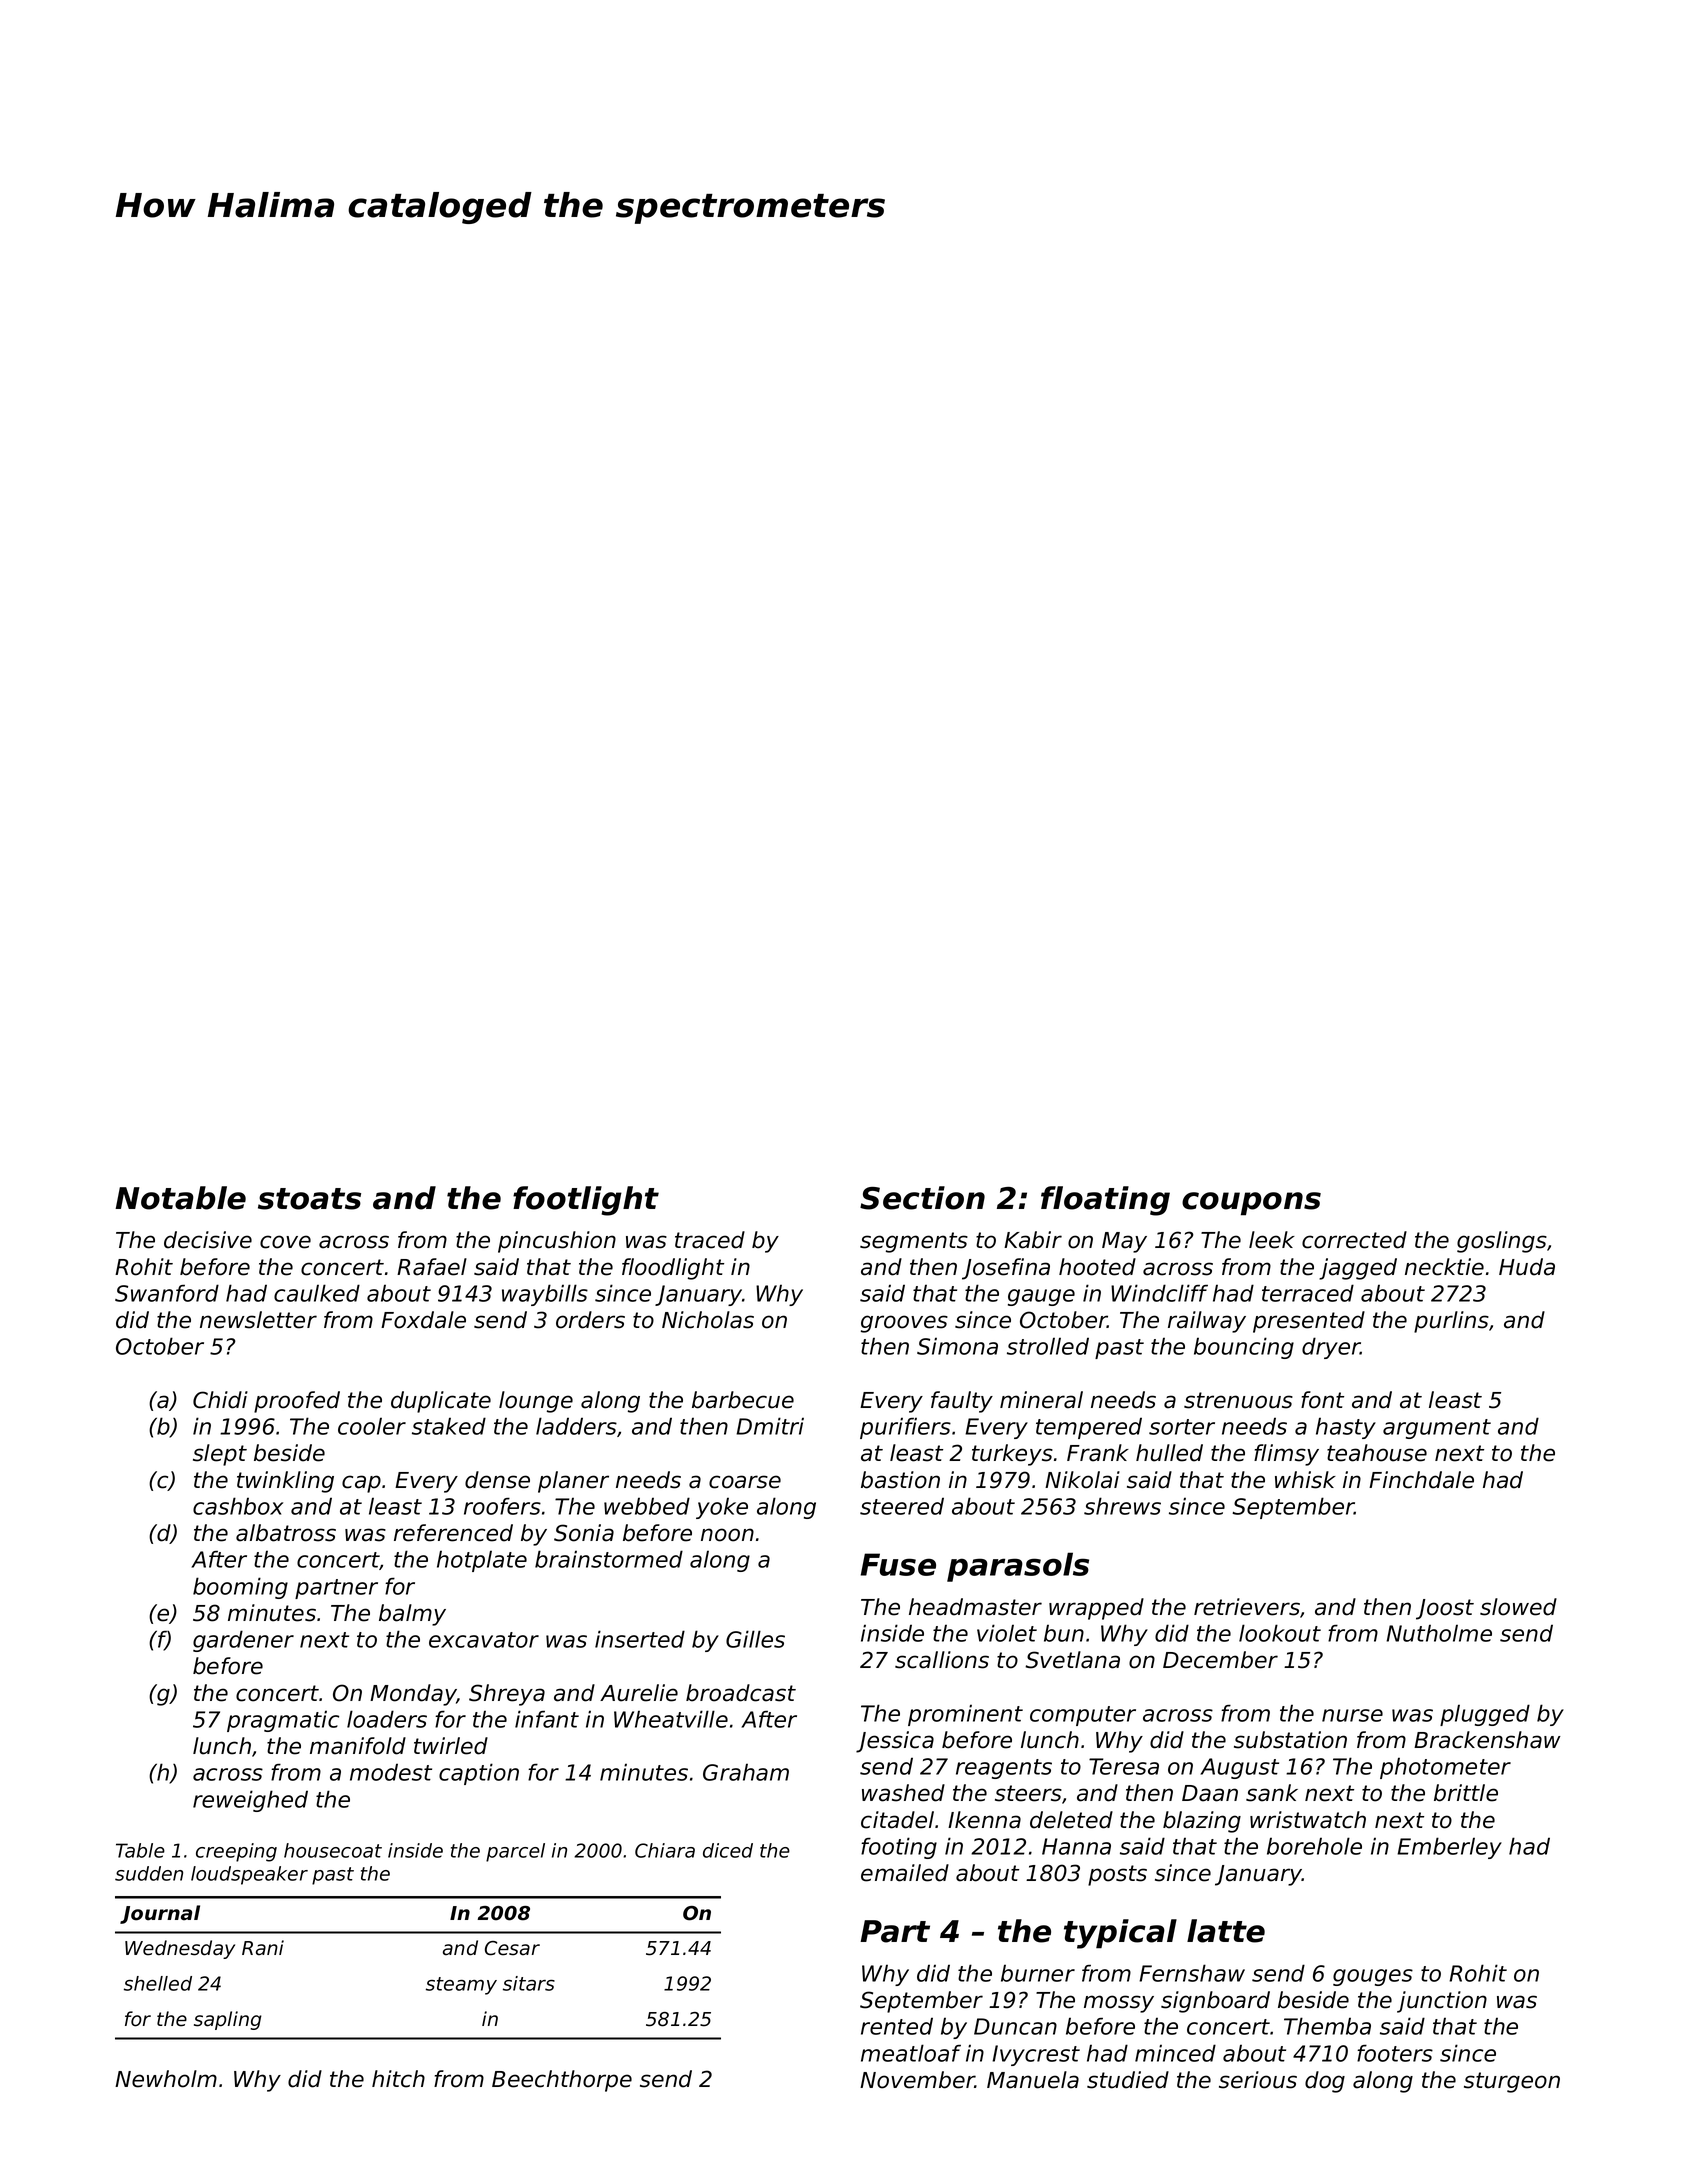  Describe the element at coordinates (309, 1199) in the screenshot. I see `stoats` at that location.
